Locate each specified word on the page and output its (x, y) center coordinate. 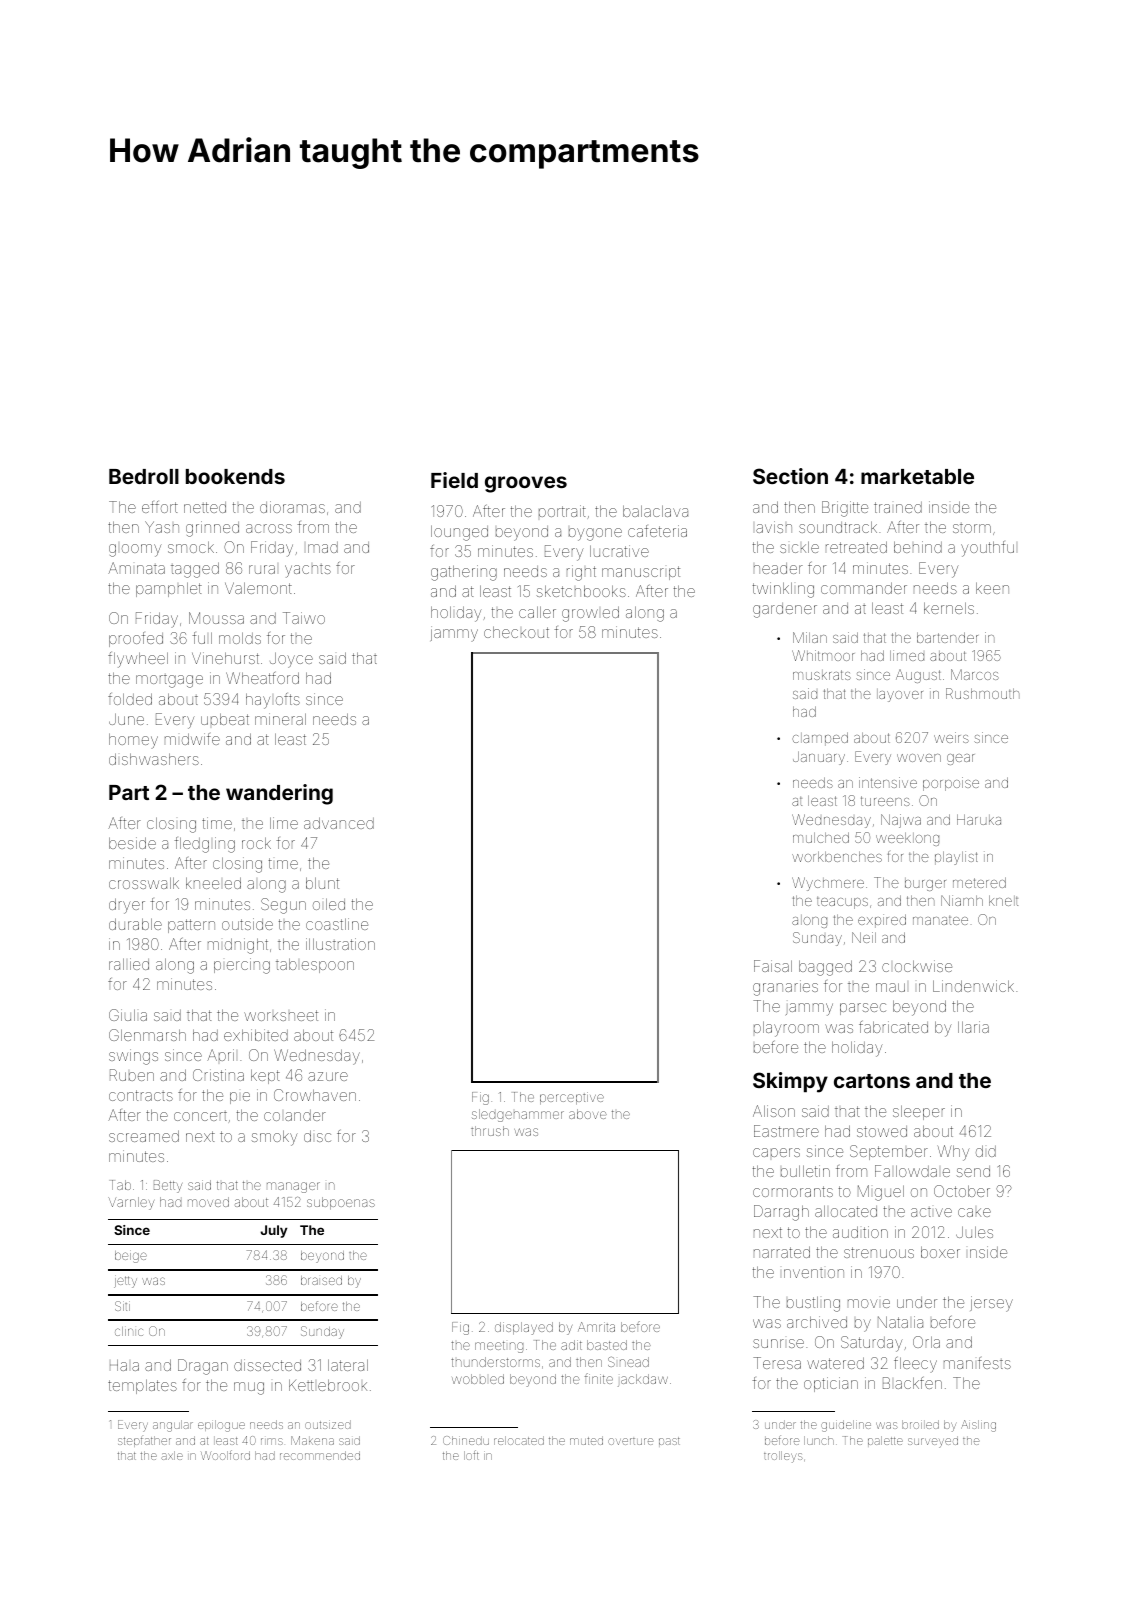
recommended (320, 1455)
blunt (322, 883)
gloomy (135, 550)
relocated (519, 1440)
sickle (799, 547)
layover (900, 695)
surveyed (933, 1442)
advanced (339, 823)
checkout (516, 632)
